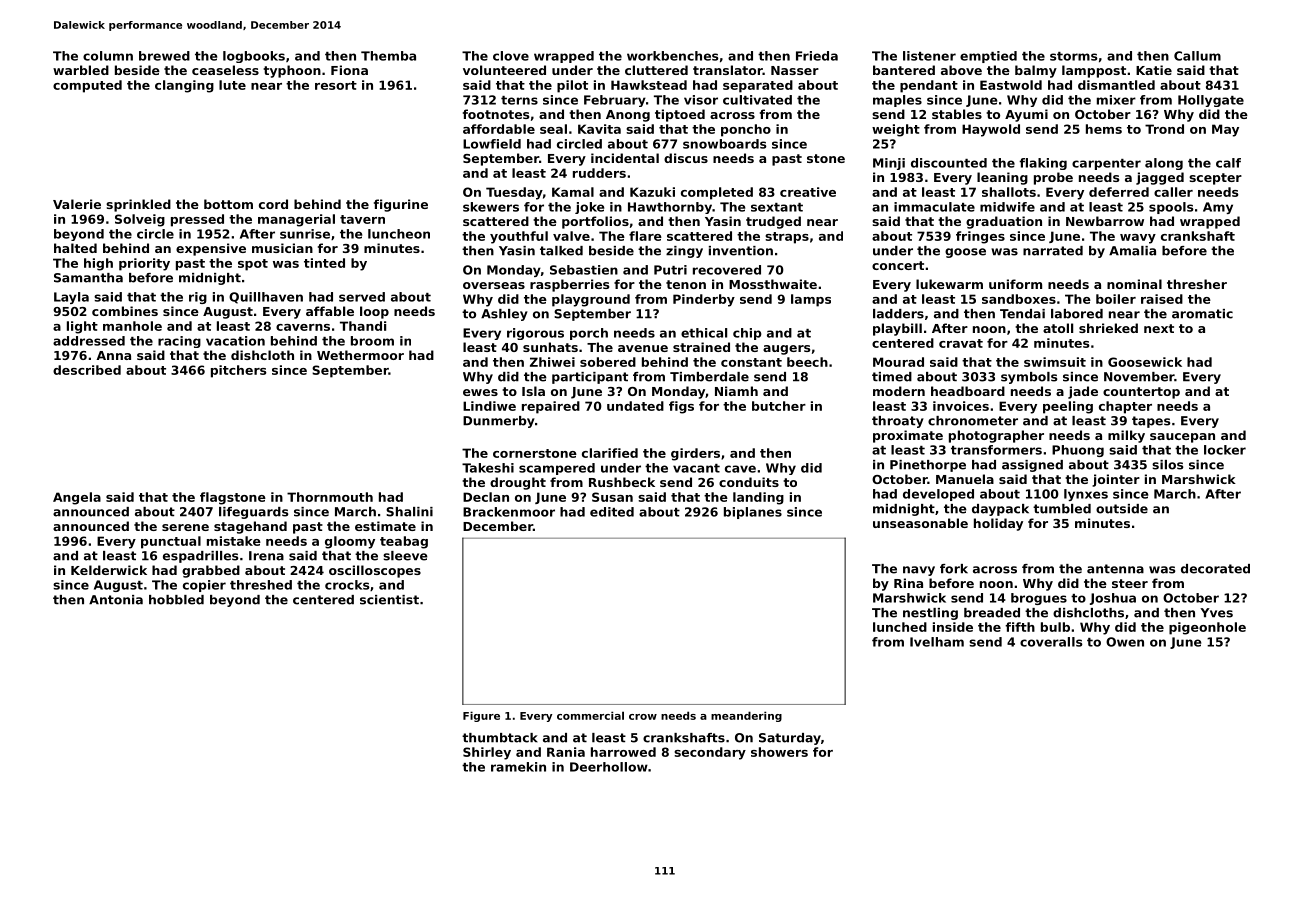 The width and height of the screenshot is (1308, 924). Describe the element at coordinates (87, 86) in the screenshot. I see `computed` at that location.
